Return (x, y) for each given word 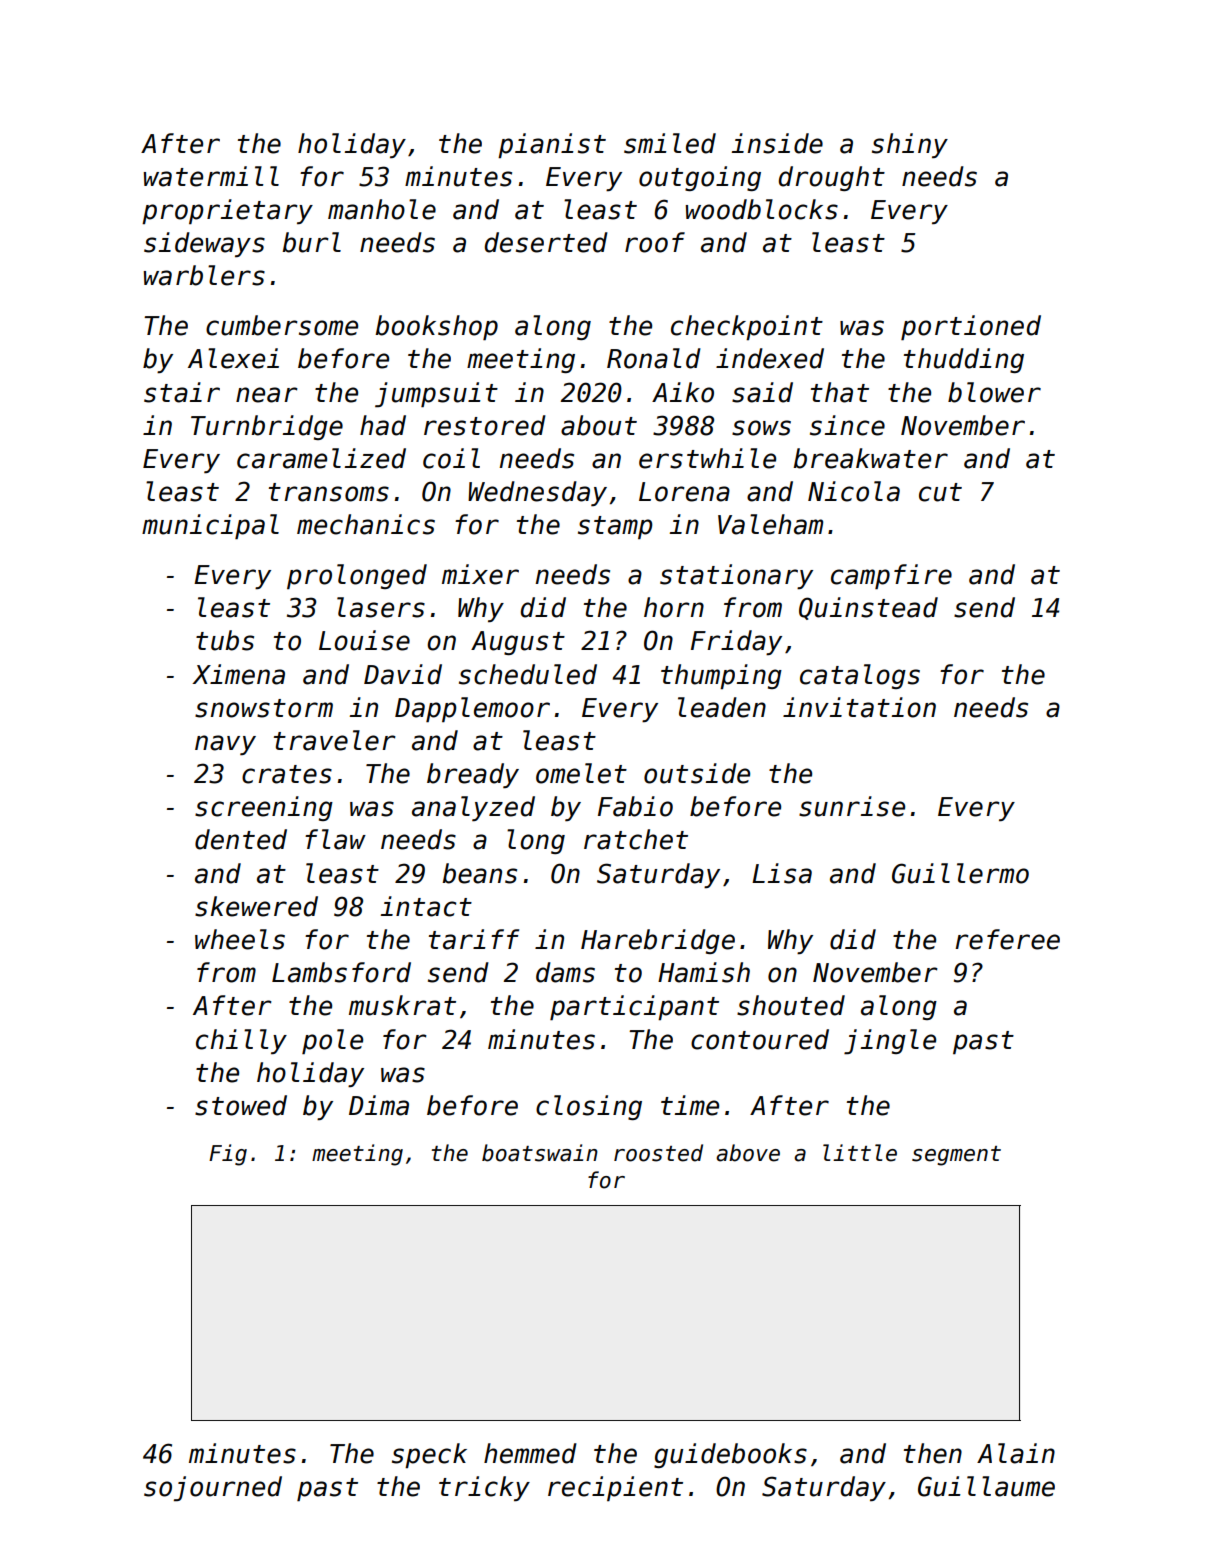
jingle (890, 1042)
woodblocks (762, 209)
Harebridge (658, 941)
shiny (910, 145)
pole (332, 1041)
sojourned (213, 1489)
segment (956, 1156)
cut (940, 492)
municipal (210, 526)
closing (589, 1107)
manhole (382, 209)
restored (485, 425)
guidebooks (730, 1455)
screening (264, 808)
